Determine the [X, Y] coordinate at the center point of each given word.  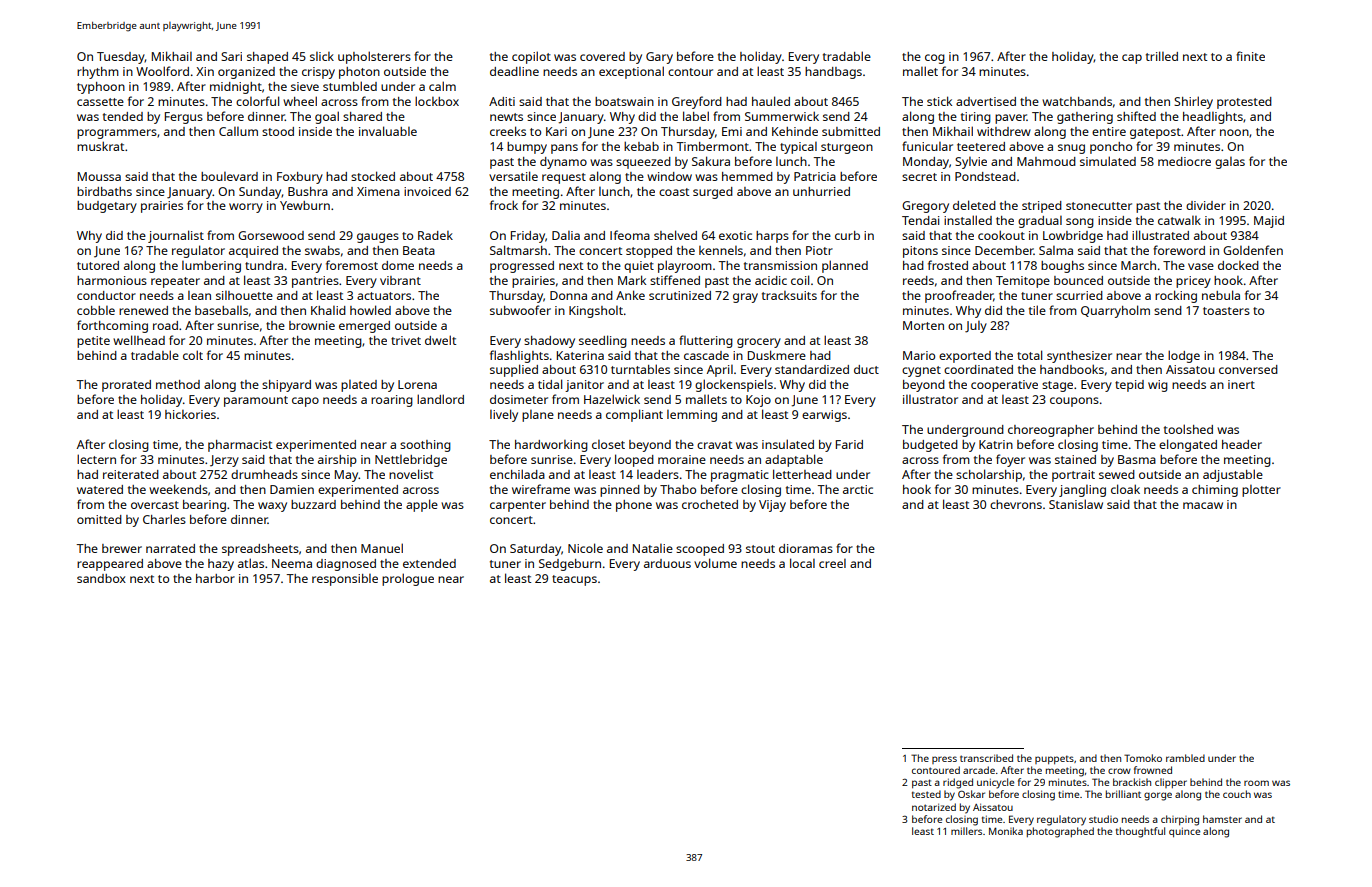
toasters [1226, 311]
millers [966, 831]
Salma [1056, 250]
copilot [531, 57]
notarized [934, 807]
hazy [221, 565]
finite [1250, 56]
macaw [1203, 505]
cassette [100, 102]
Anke [630, 295]
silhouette [244, 295]
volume [715, 563]
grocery [759, 343]
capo [305, 402]
